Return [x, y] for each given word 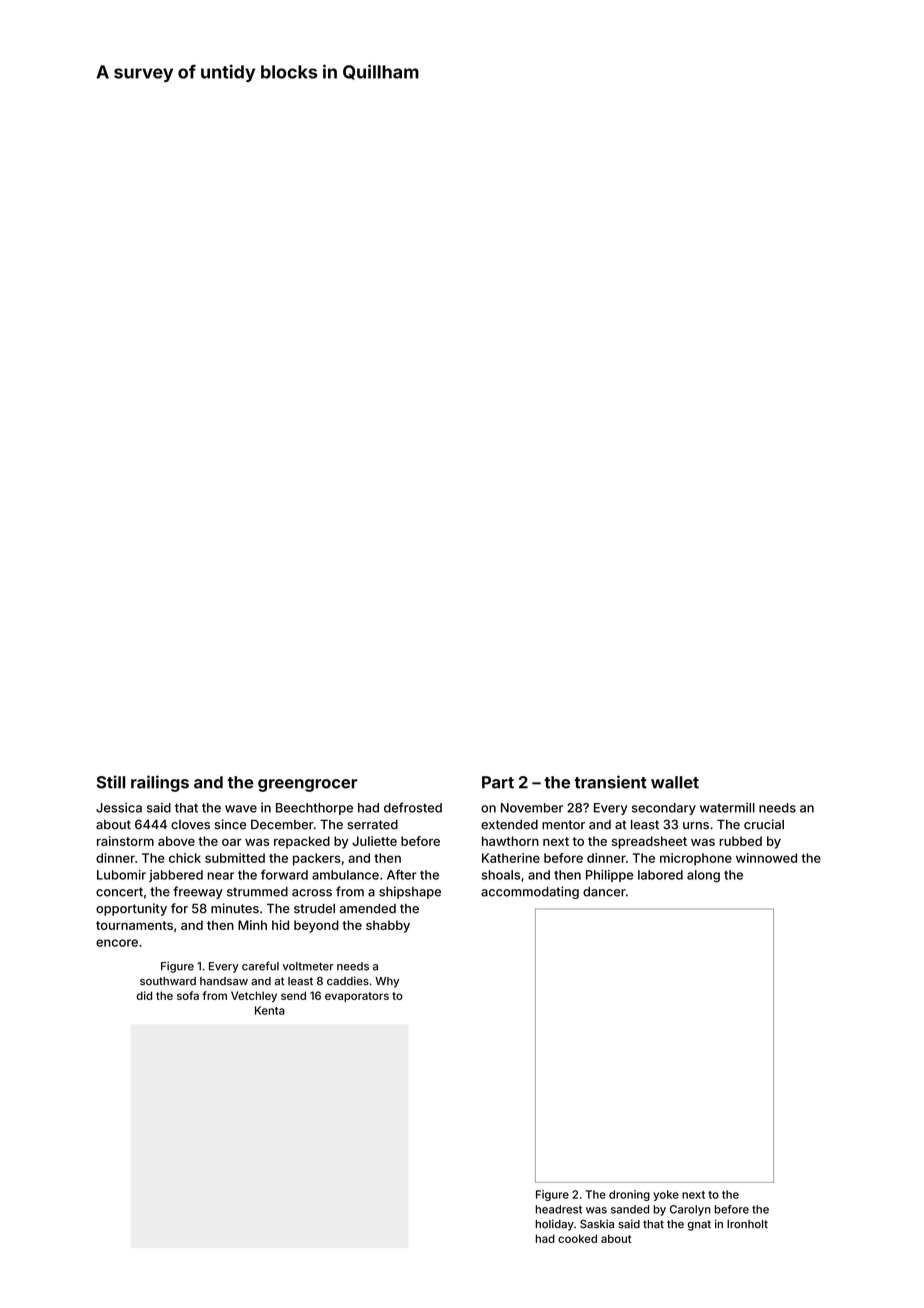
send [293, 995]
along [703, 876]
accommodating [530, 892]
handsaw [224, 981]
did [144, 995]
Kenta [270, 1010]
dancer [604, 892]
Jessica [119, 807]
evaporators [357, 997]
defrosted [413, 807]
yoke [666, 1195]
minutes [235, 908]
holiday [555, 1225]
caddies [348, 981]
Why [387, 982]
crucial [764, 824]
